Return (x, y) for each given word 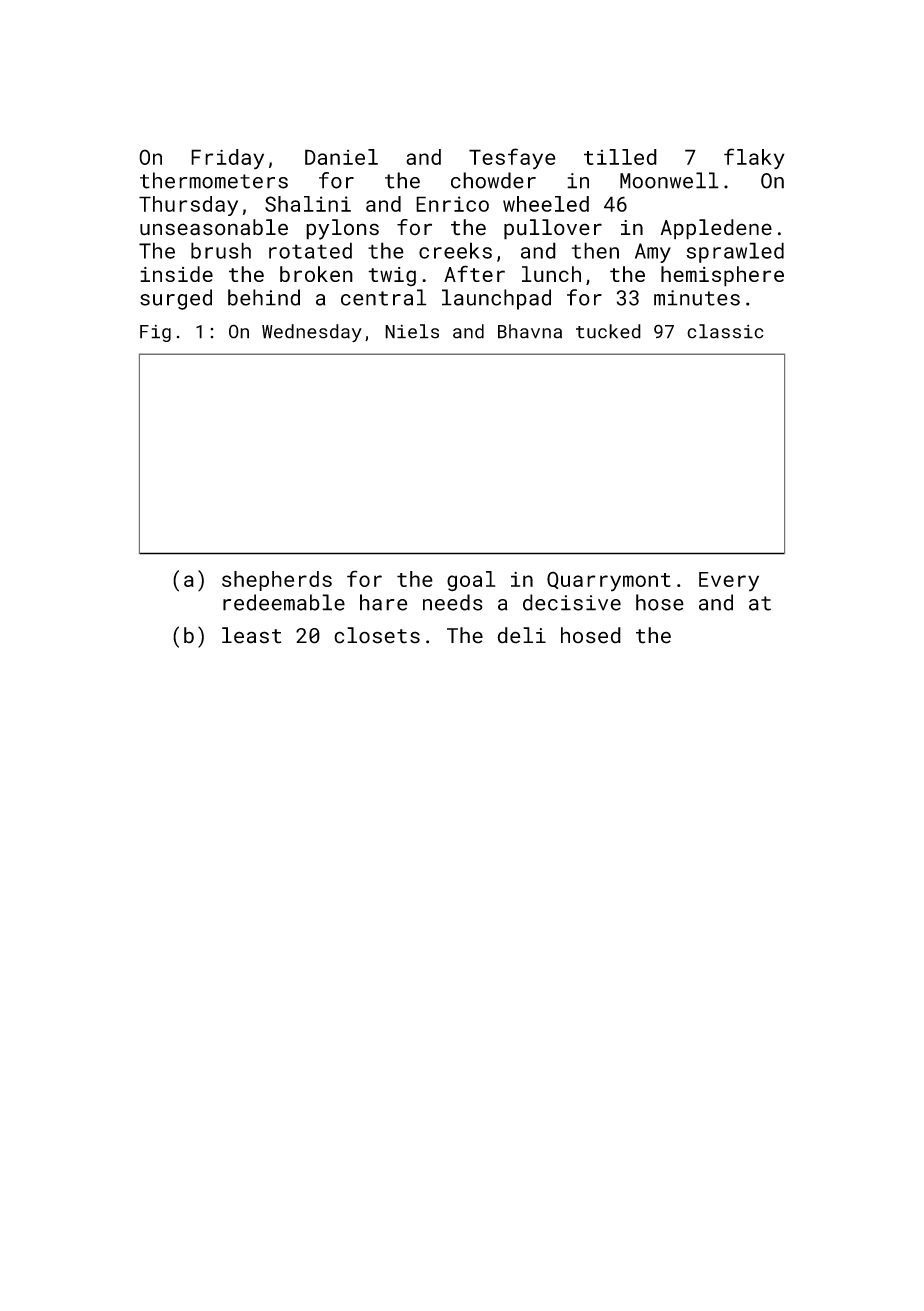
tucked (608, 331)
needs (453, 602)
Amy (653, 253)
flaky (754, 159)
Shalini (308, 204)
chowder (493, 180)
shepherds (277, 581)
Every (729, 582)
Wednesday (312, 333)
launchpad (496, 299)
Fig (155, 333)
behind (264, 297)
